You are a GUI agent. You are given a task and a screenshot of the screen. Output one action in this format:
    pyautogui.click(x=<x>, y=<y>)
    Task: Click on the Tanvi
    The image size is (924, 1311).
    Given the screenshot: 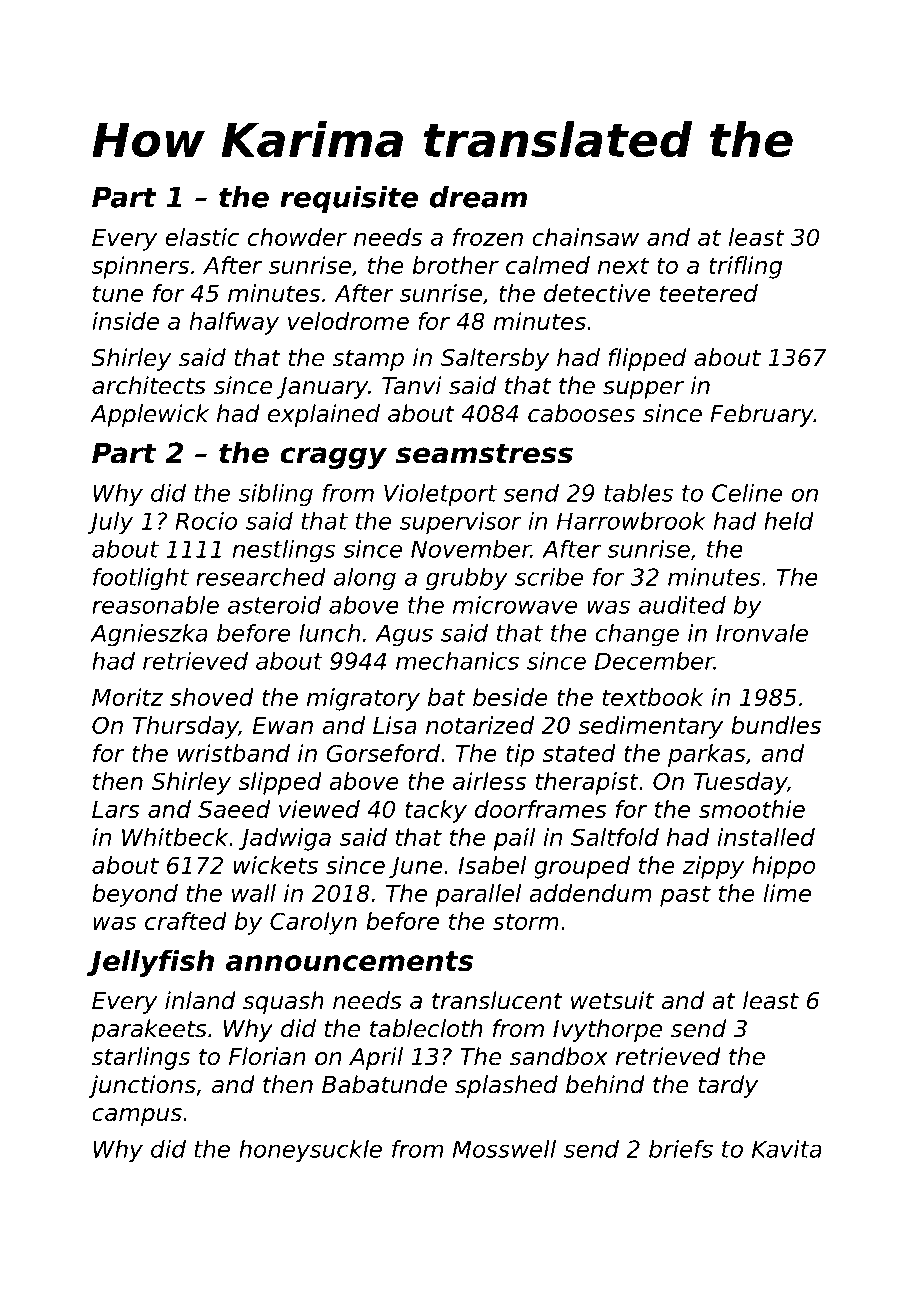 What is the action you would take?
    pyautogui.click(x=412, y=385)
